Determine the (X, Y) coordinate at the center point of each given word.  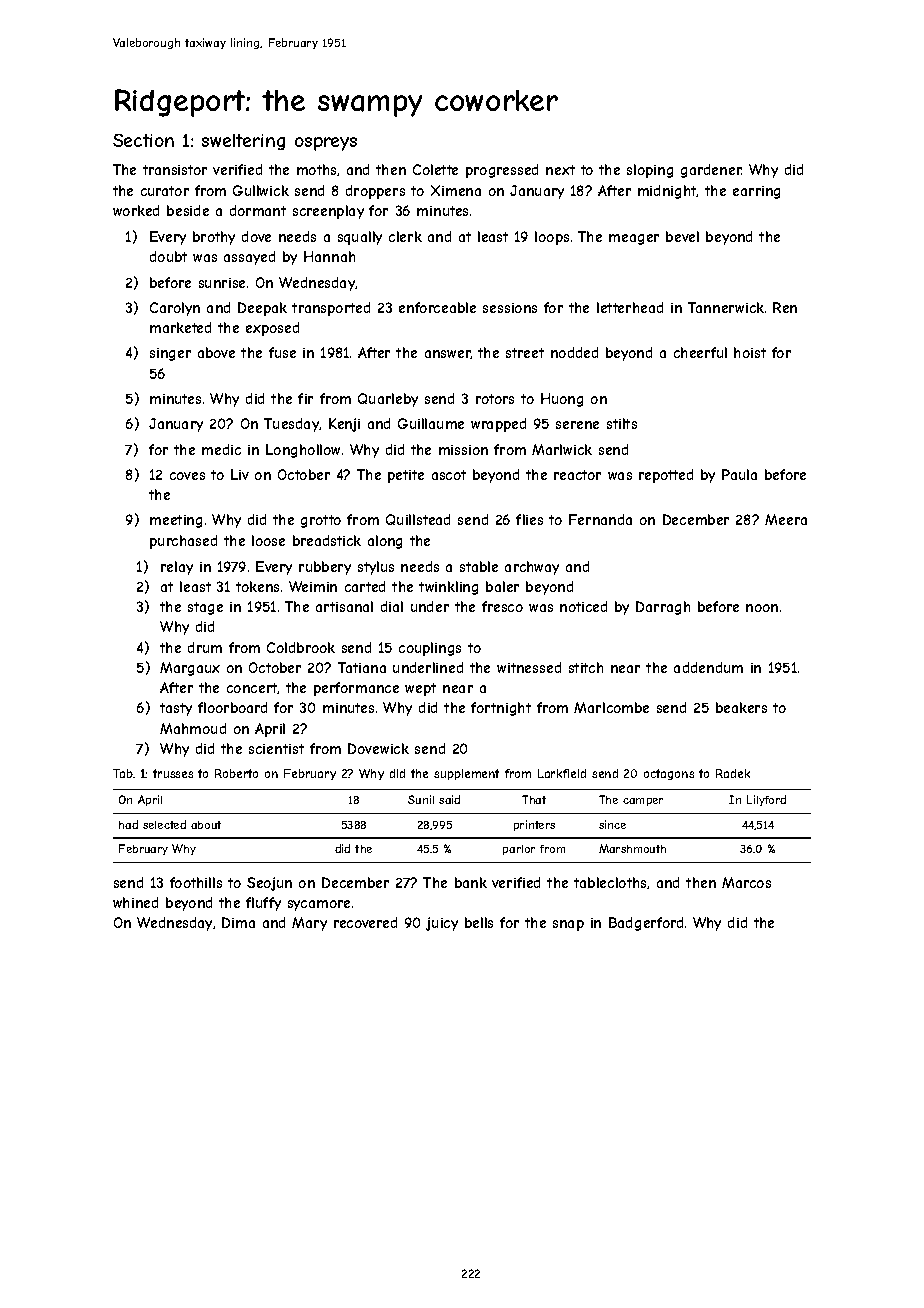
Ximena (456, 190)
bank (471, 882)
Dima (238, 922)
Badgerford (646, 924)
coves (187, 476)
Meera (786, 519)
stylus (376, 568)
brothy (214, 238)
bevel (682, 236)
